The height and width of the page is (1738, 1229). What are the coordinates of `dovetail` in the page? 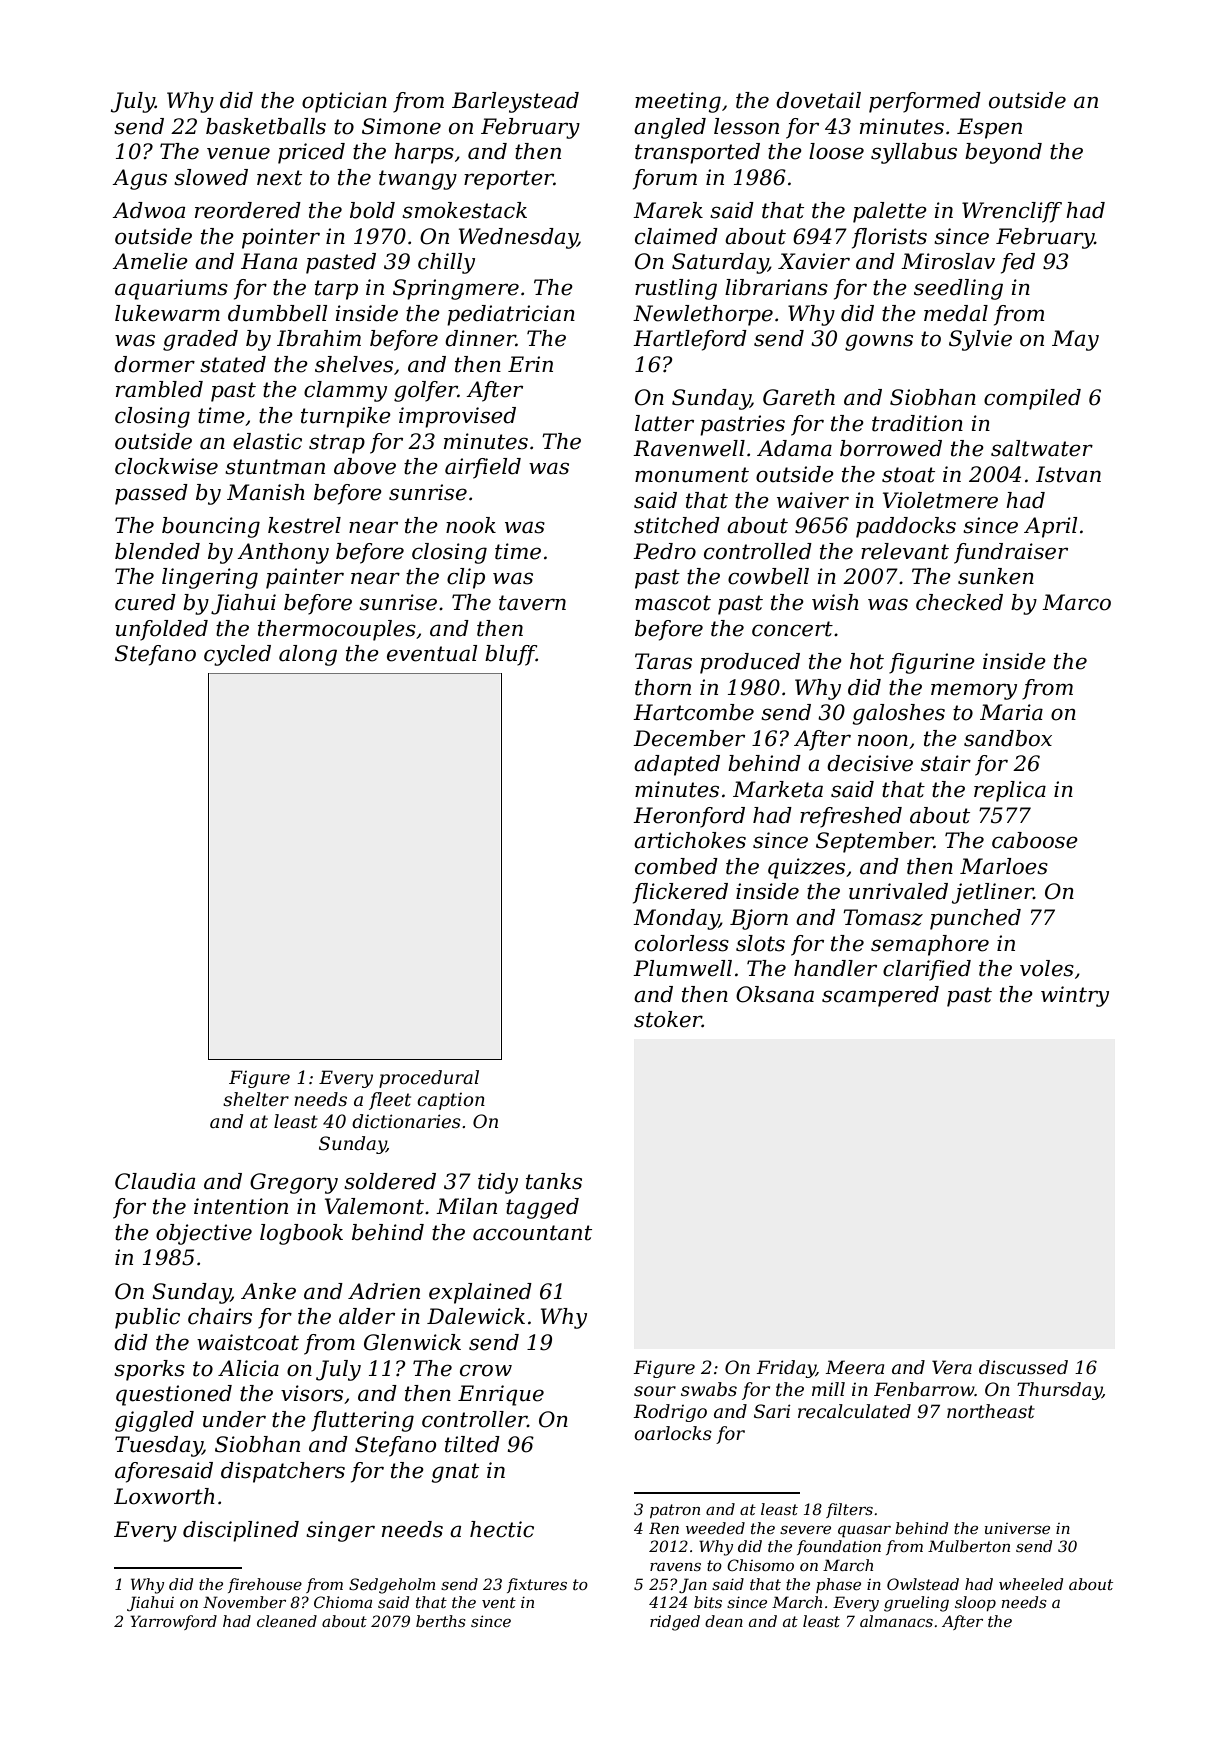 It's located at (818, 100).
